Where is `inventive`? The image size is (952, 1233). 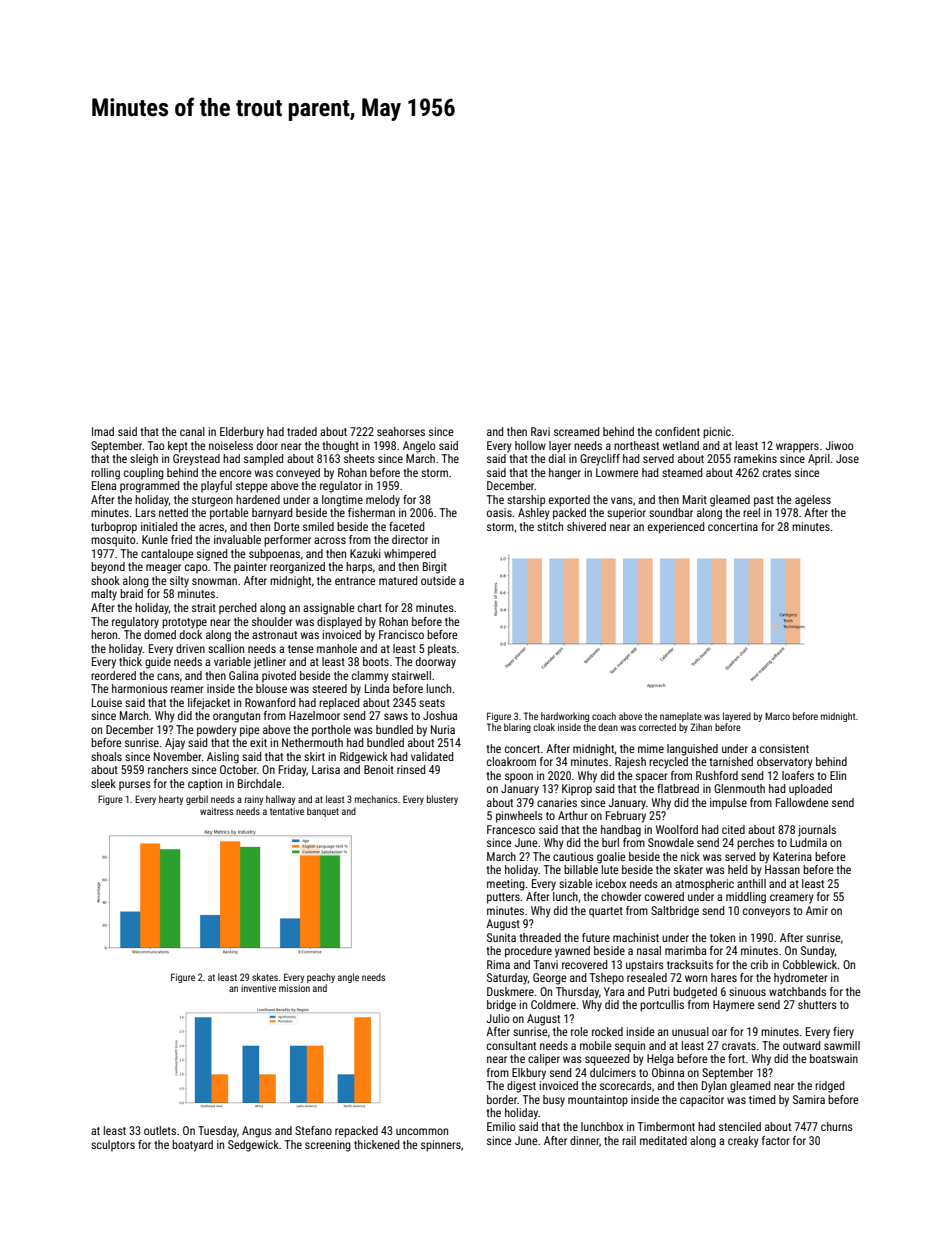
inventive is located at coordinates (258, 988).
